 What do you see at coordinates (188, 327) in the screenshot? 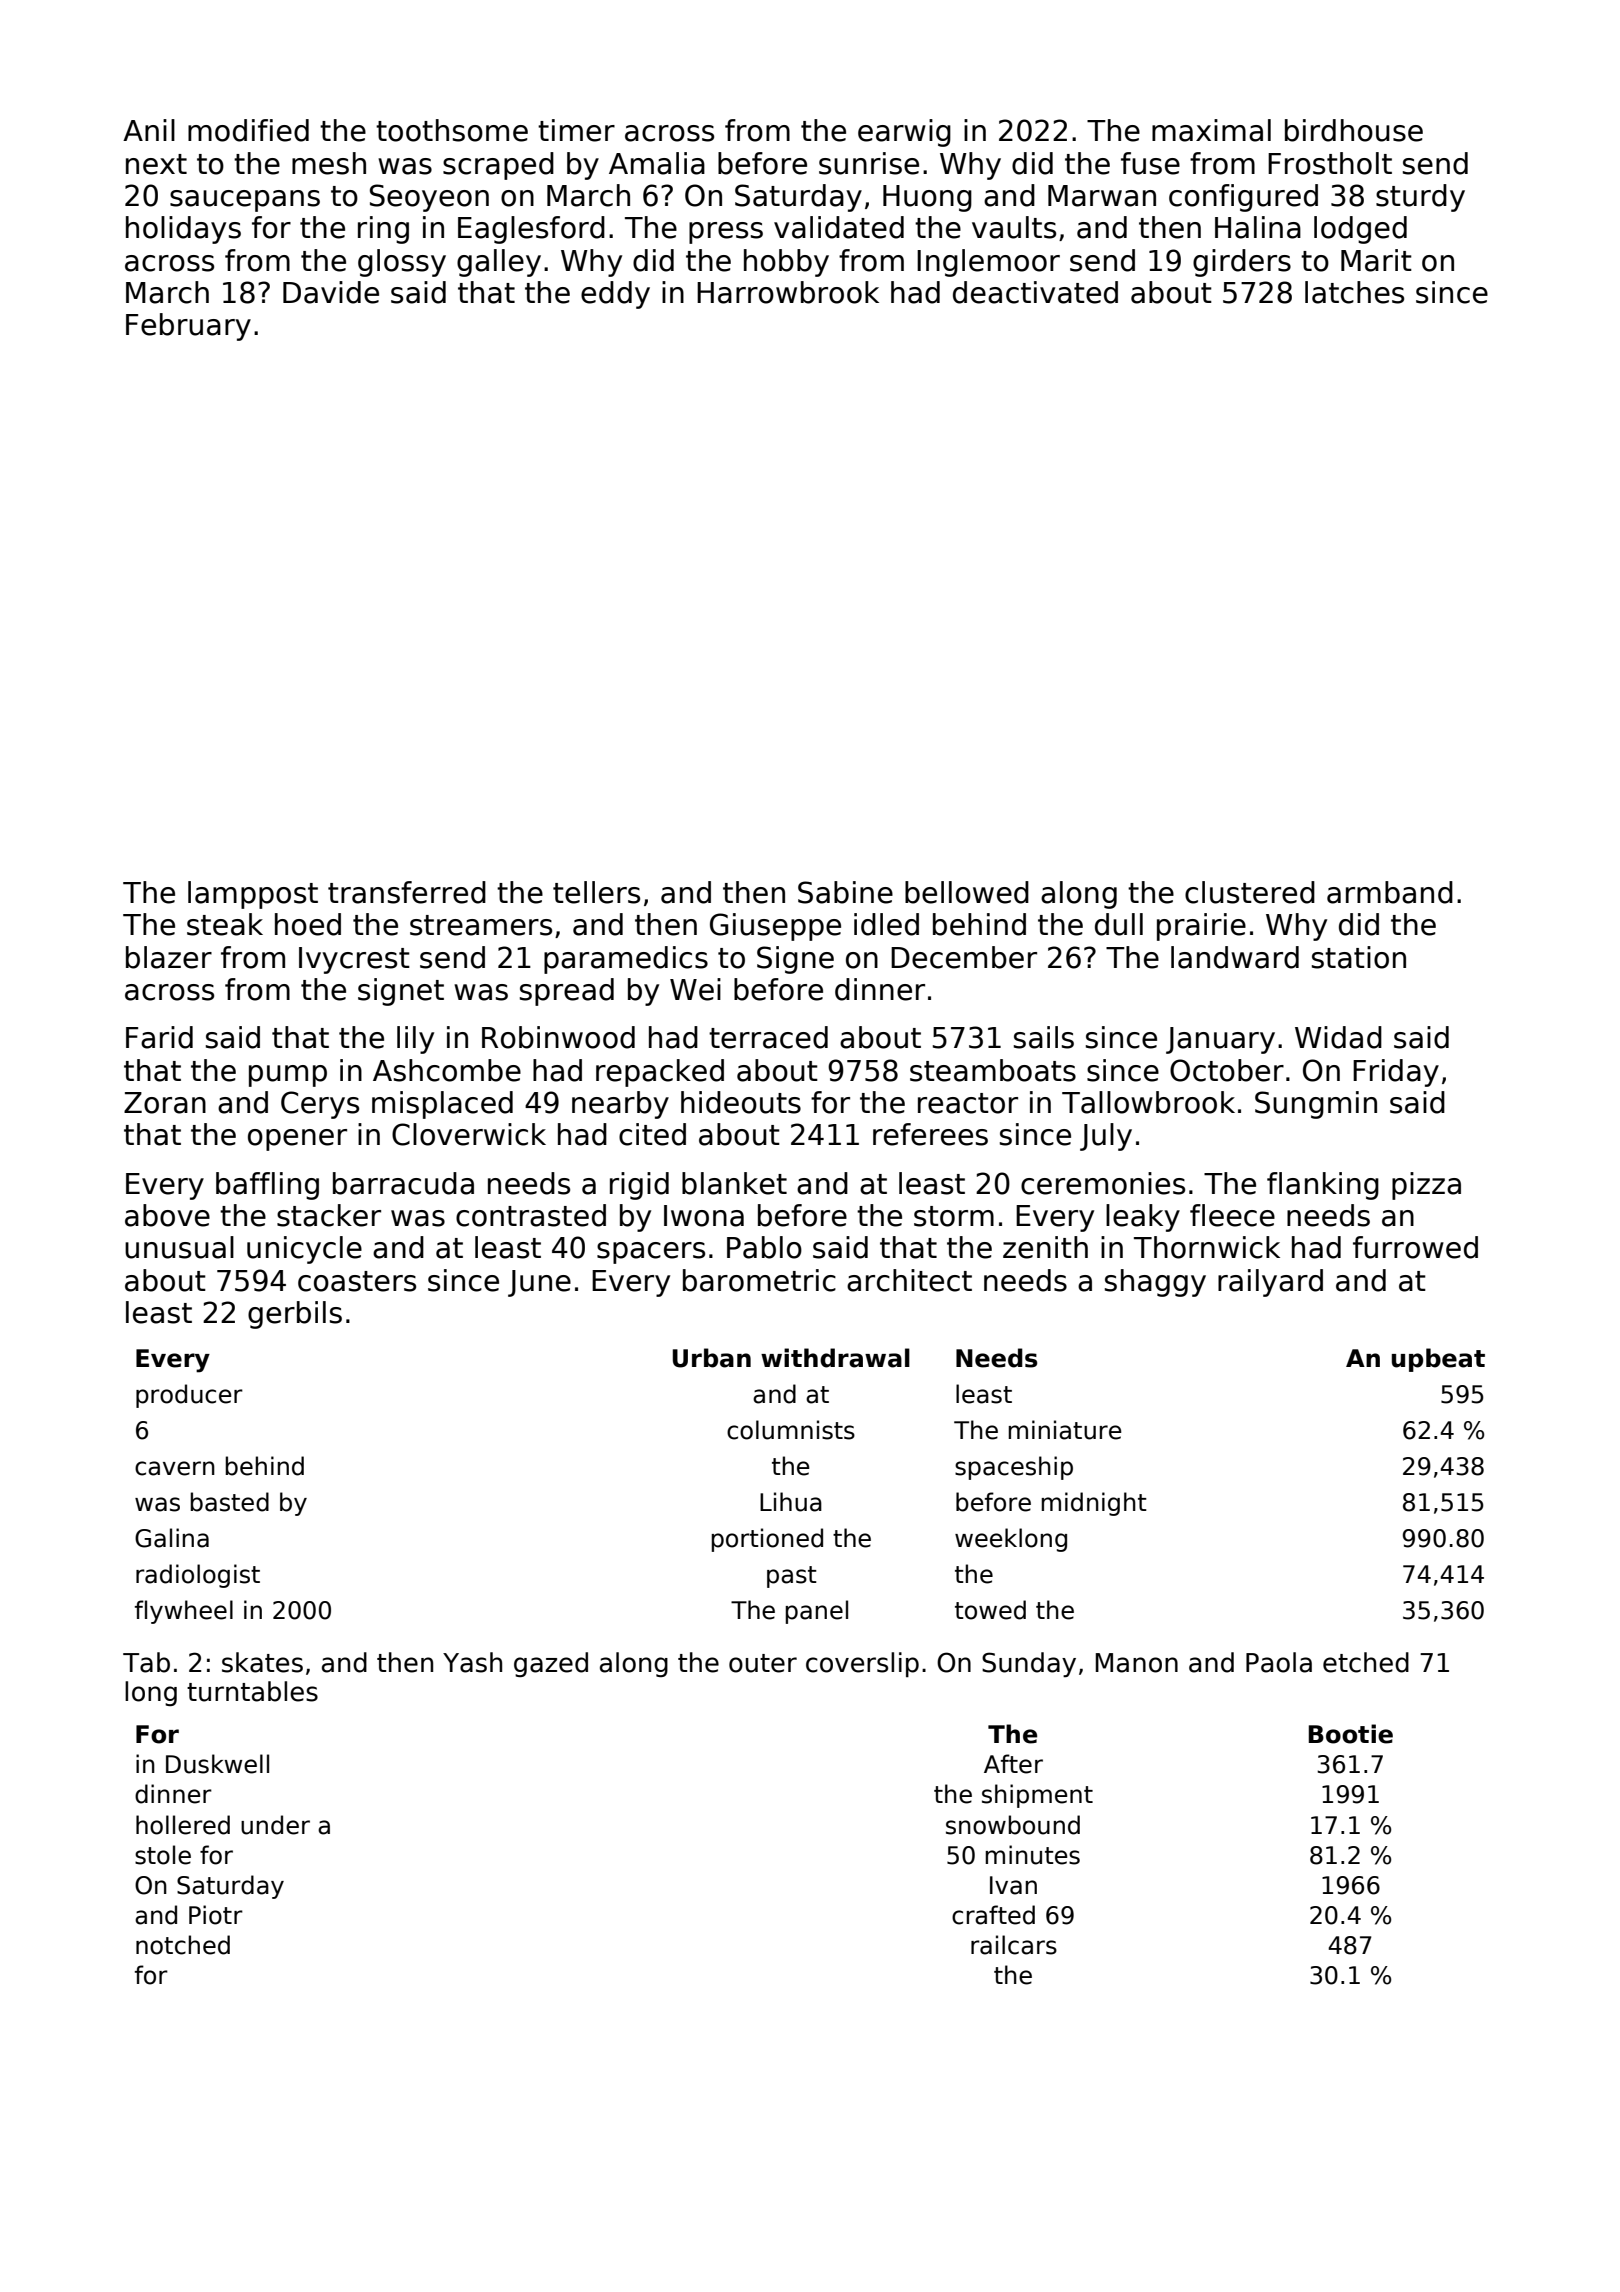
I see `February` at bounding box center [188, 327].
